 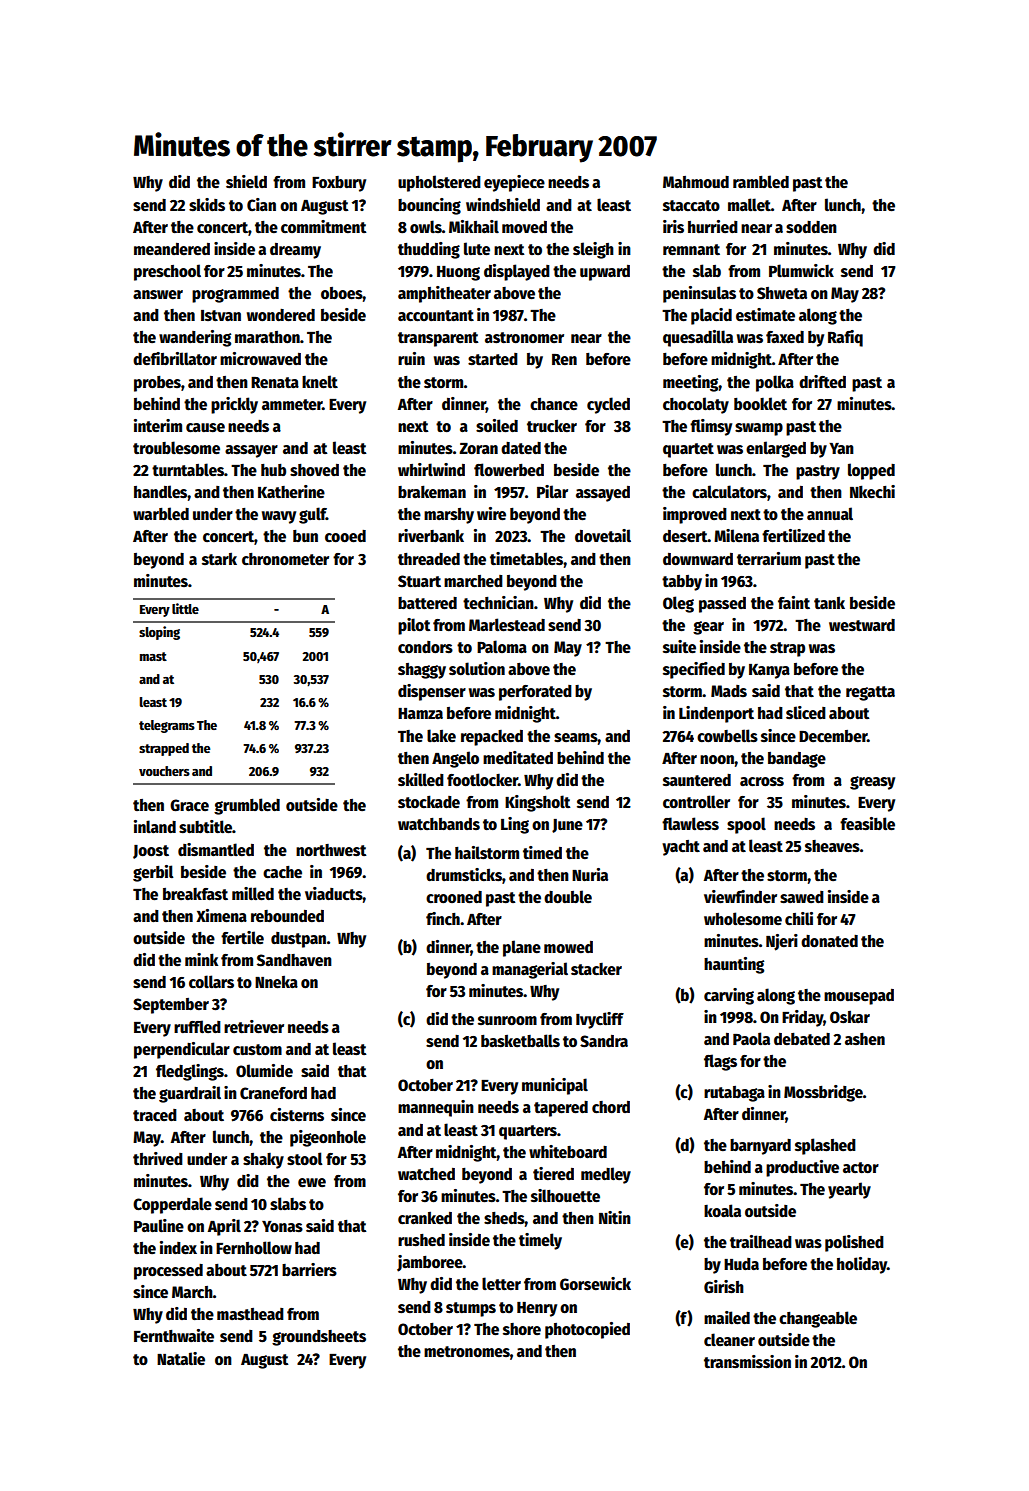 I want to click on photocopied, so click(x=587, y=1330).
